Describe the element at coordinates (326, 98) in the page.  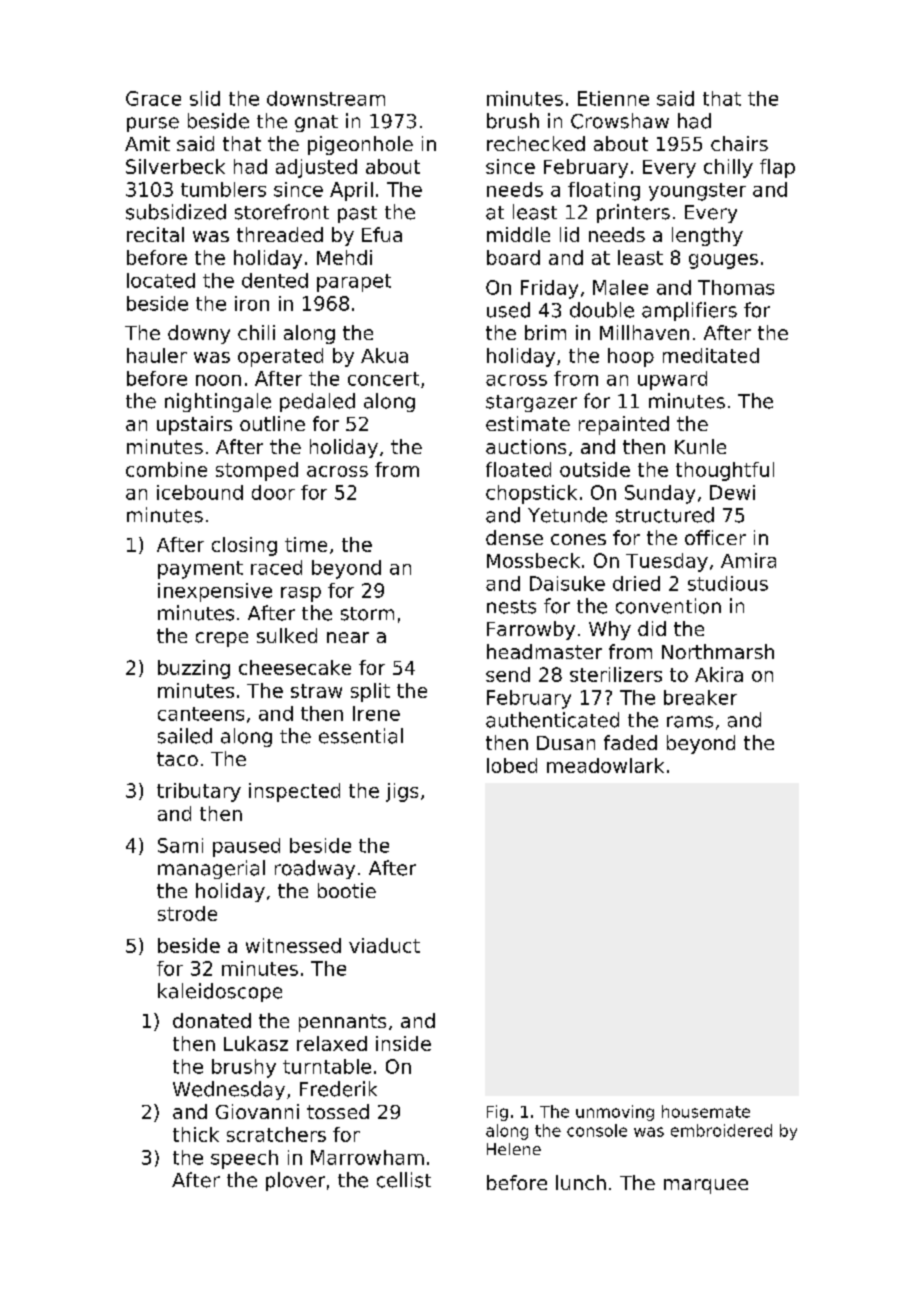
I see `downstream` at that location.
